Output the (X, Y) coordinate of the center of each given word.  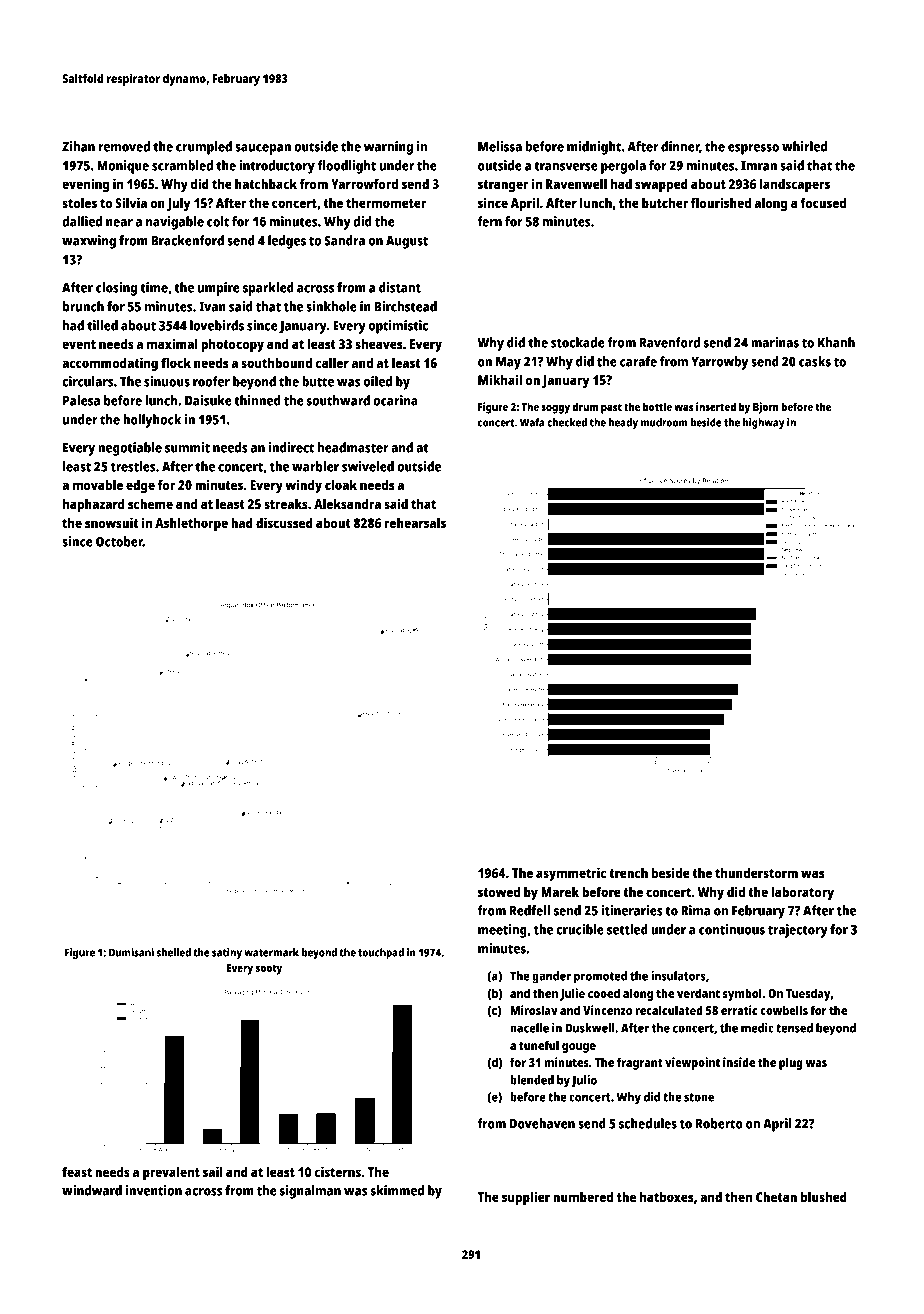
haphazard (94, 505)
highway (764, 423)
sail (213, 1171)
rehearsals (415, 522)
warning (388, 148)
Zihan (78, 146)
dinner (680, 147)
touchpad (381, 953)
